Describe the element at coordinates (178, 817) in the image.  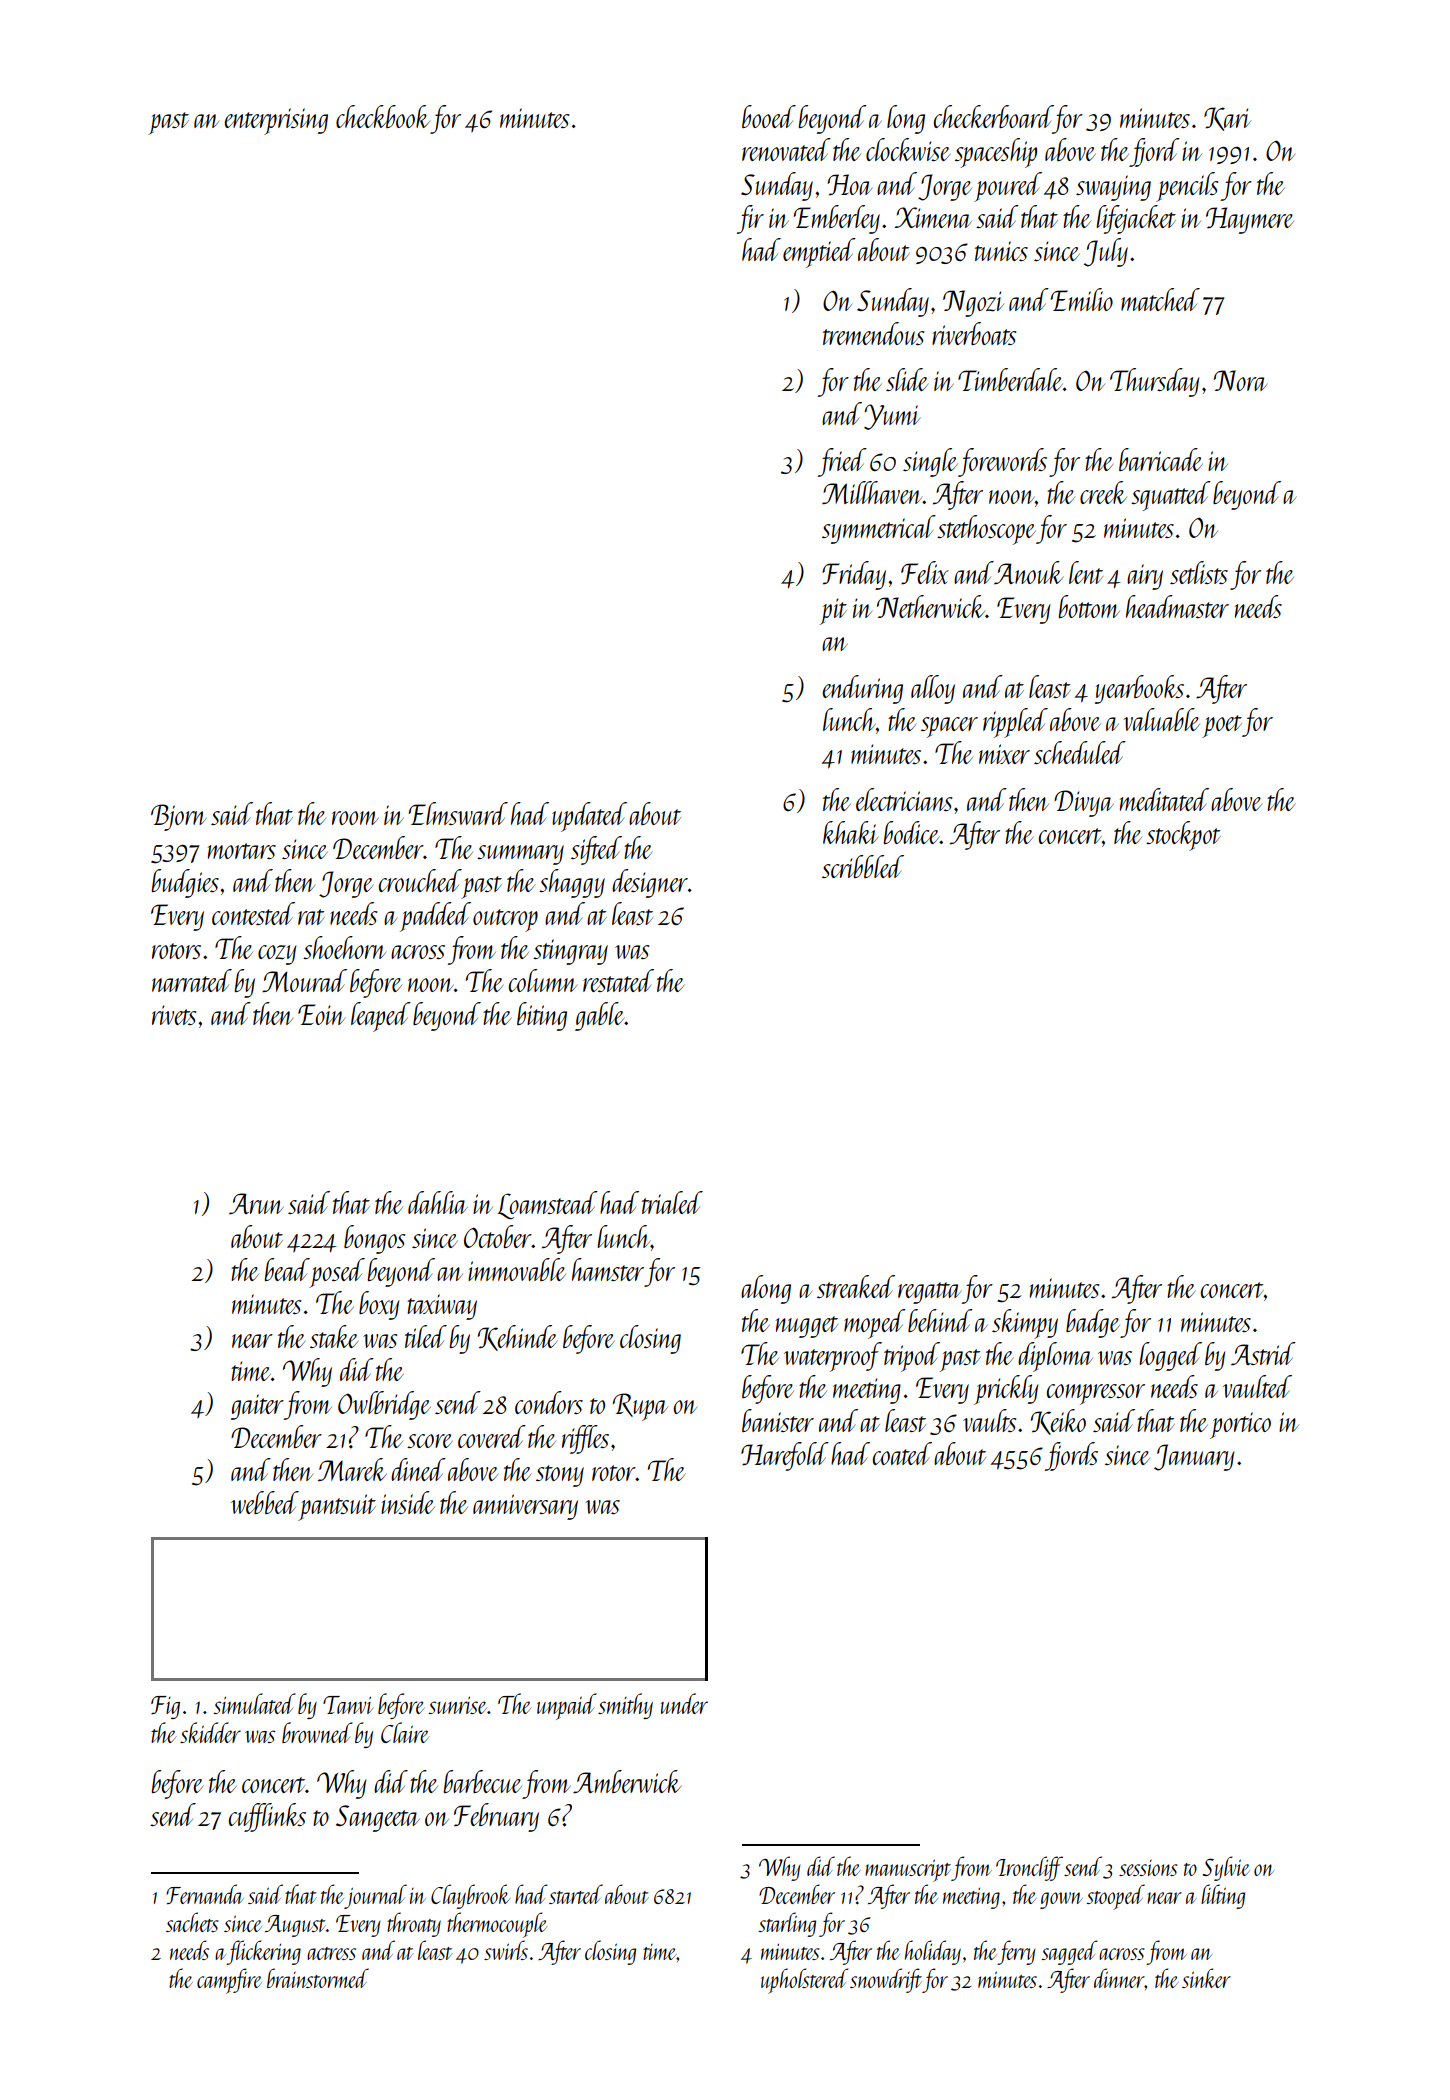
I see `Bjorn` at that location.
